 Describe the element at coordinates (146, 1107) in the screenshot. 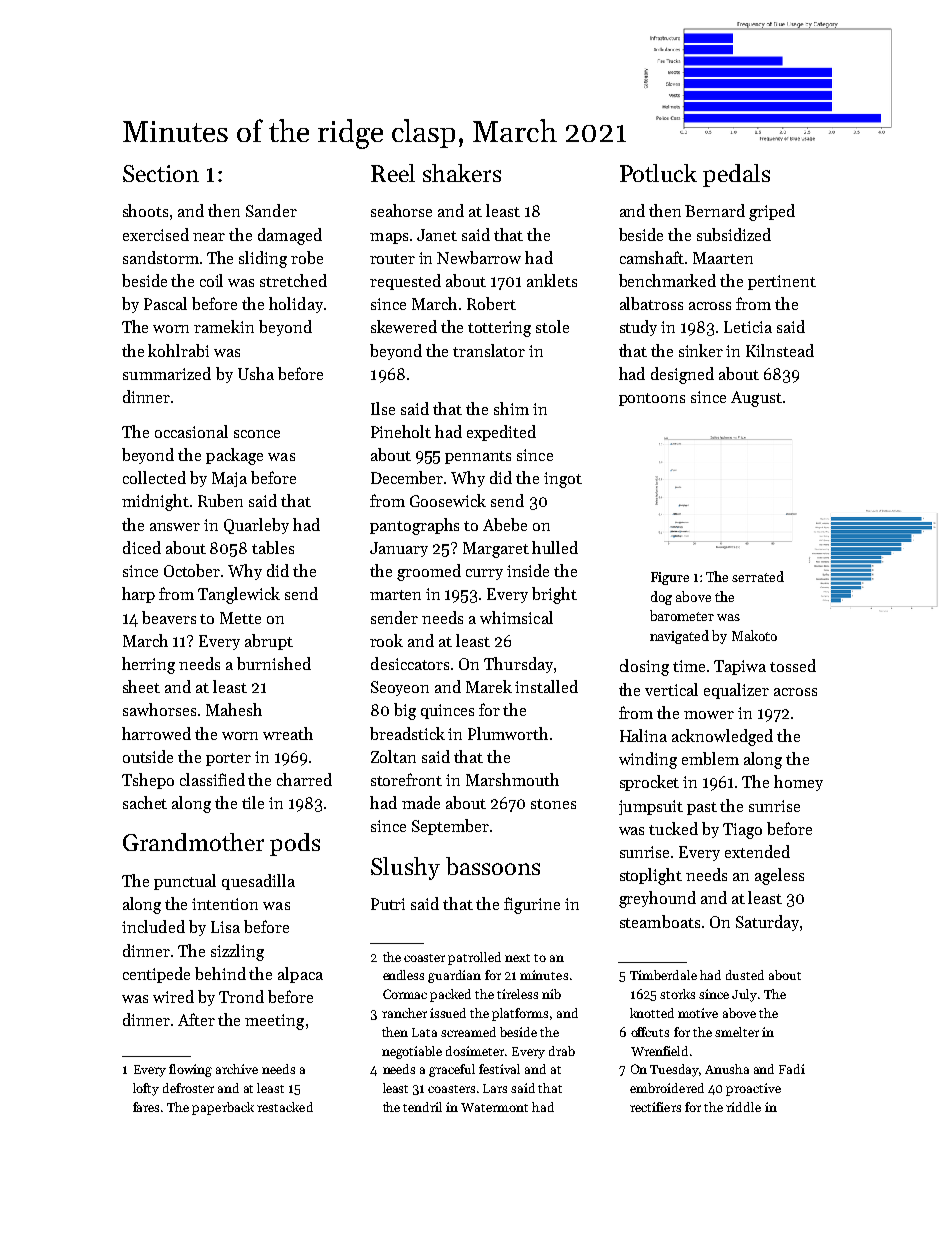

I see `fares` at that location.
